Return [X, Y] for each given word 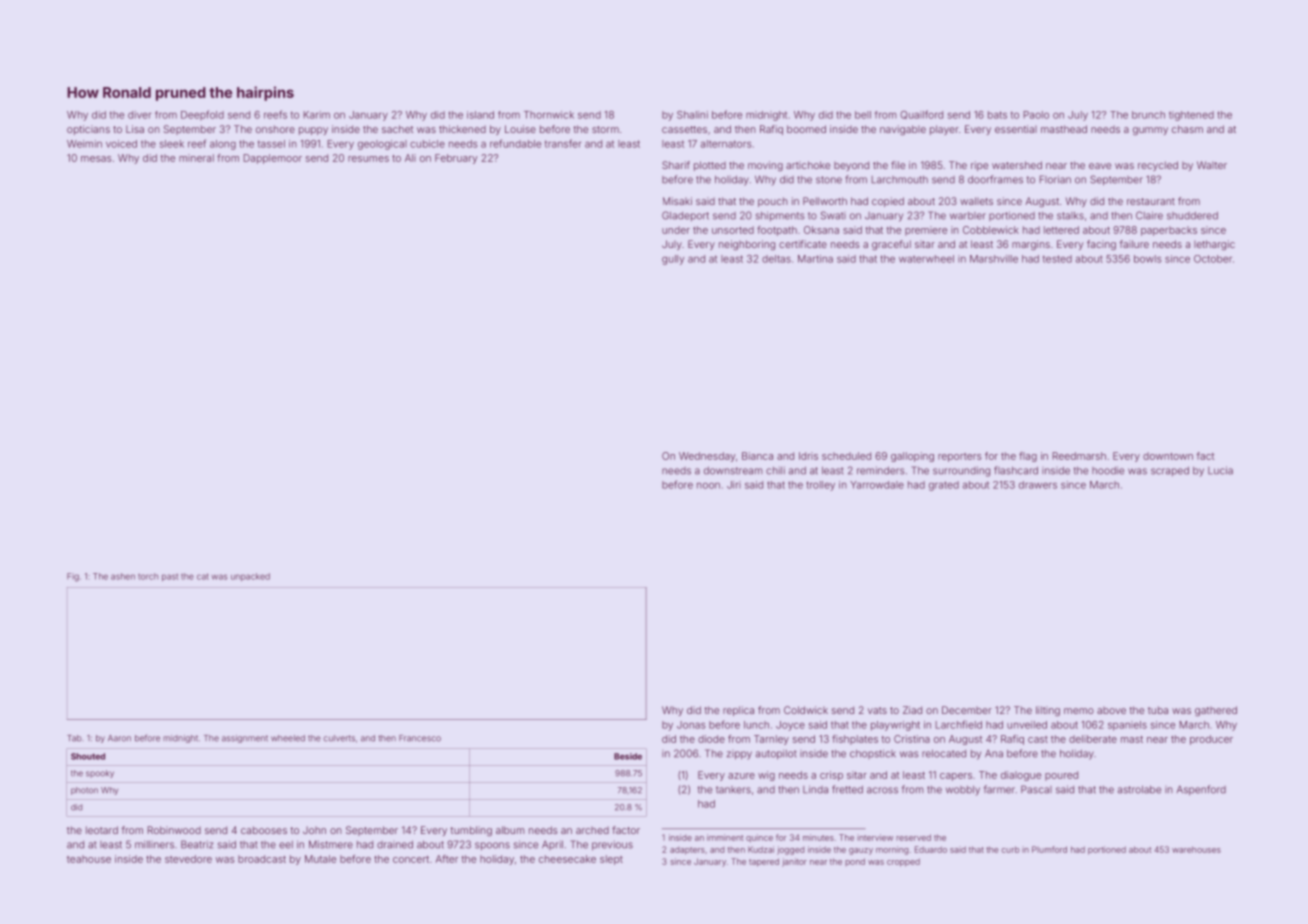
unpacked [250, 577]
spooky [100, 774]
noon [708, 486]
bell [863, 115]
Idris [808, 456]
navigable [903, 130]
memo [1079, 711]
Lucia [1220, 470]
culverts [339, 738]
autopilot [776, 754]
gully [673, 260]
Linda [815, 789]
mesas [96, 159]
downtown [1168, 456]
